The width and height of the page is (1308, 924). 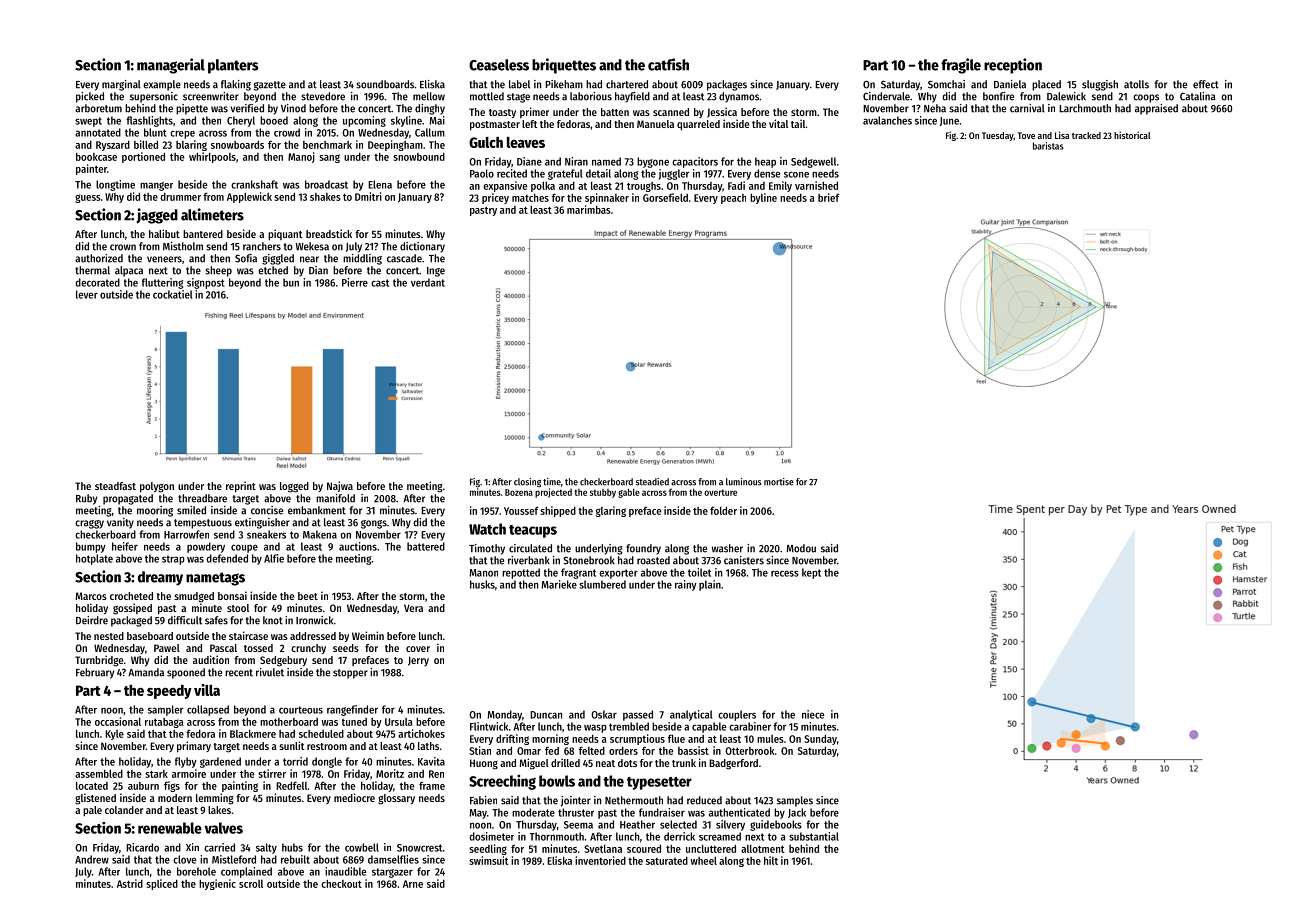 What do you see at coordinates (727, 85) in the page?
I see `packages` at bounding box center [727, 85].
